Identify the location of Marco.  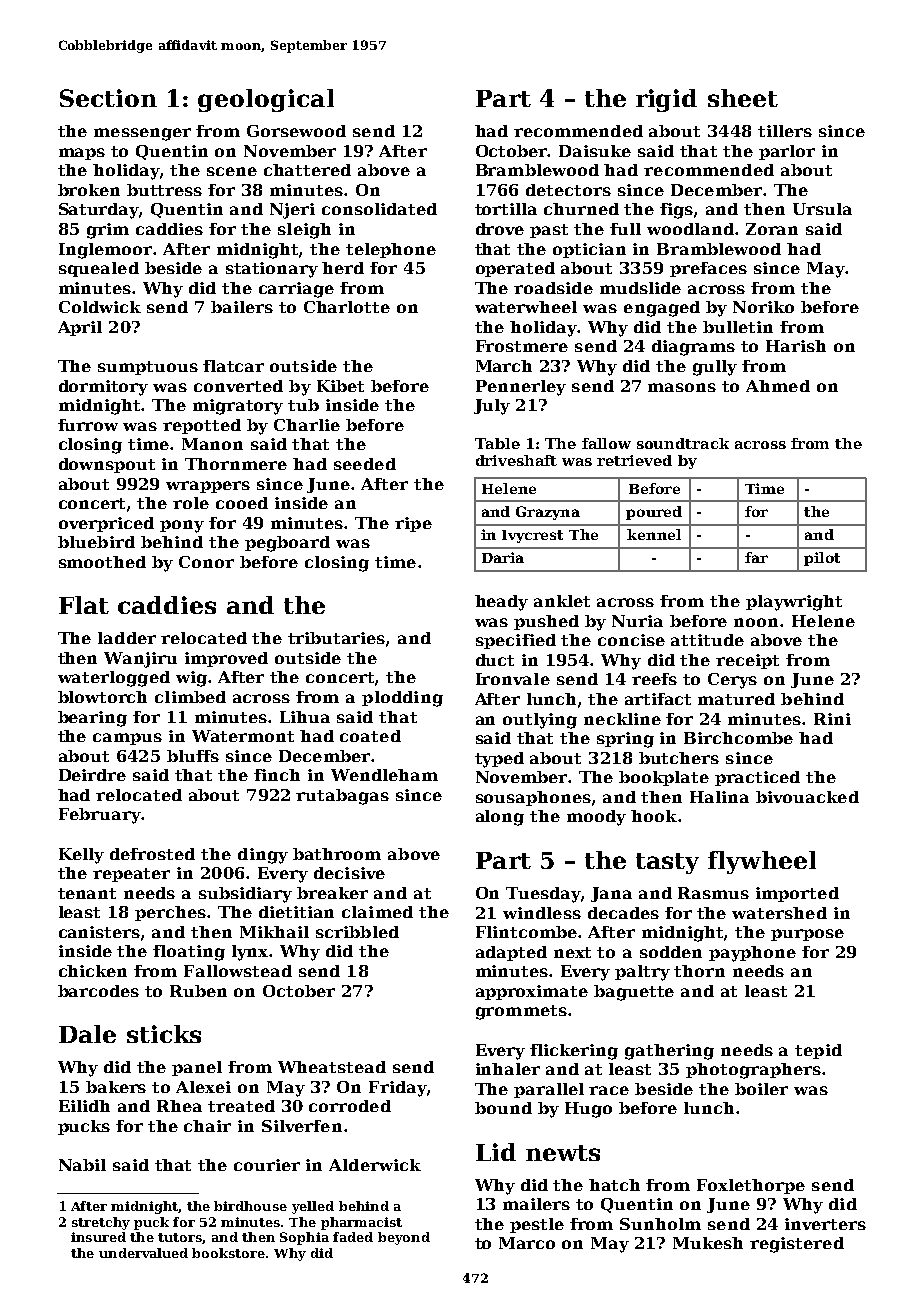
(527, 1243).
